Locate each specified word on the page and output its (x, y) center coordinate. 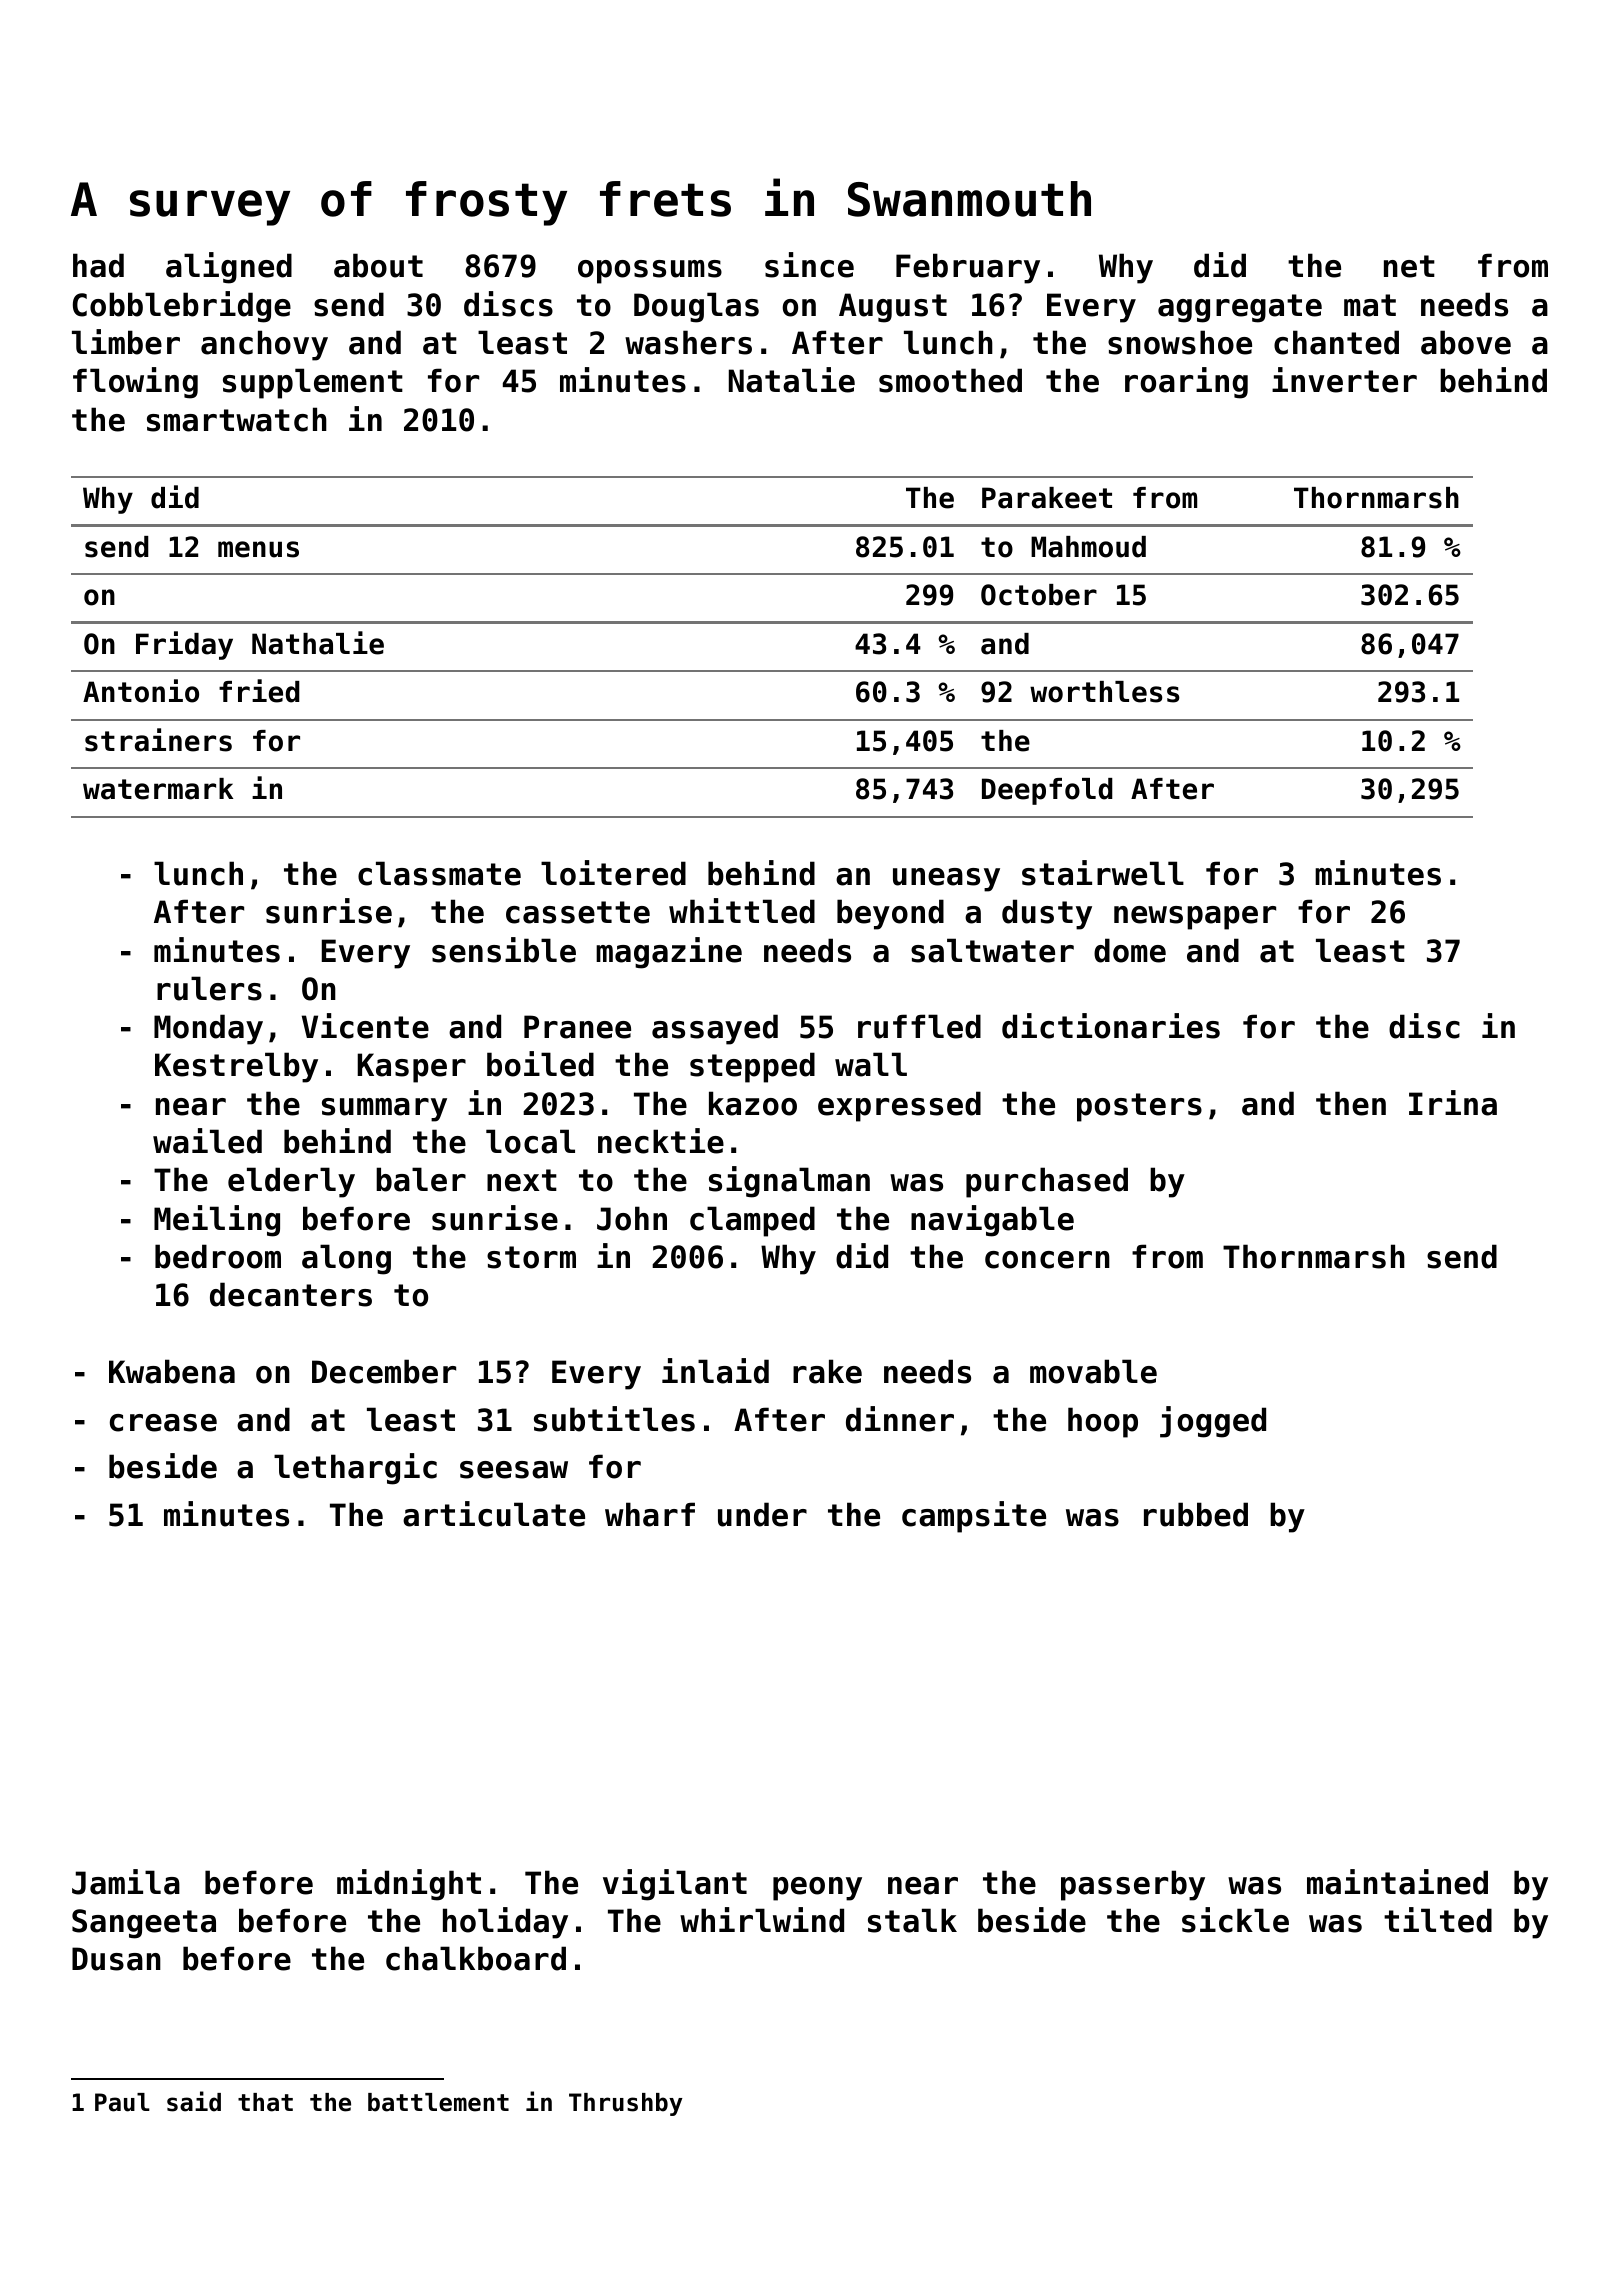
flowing (135, 383)
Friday (184, 645)
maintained (1397, 1882)
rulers (209, 988)
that (265, 2102)
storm (531, 1257)
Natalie (792, 380)
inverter (1344, 380)
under (762, 1514)
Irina (1453, 1103)
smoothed (950, 380)
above (1466, 342)
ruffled (919, 1026)
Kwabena (172, 1371)
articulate (494, 1514)
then (1351, 1103)
